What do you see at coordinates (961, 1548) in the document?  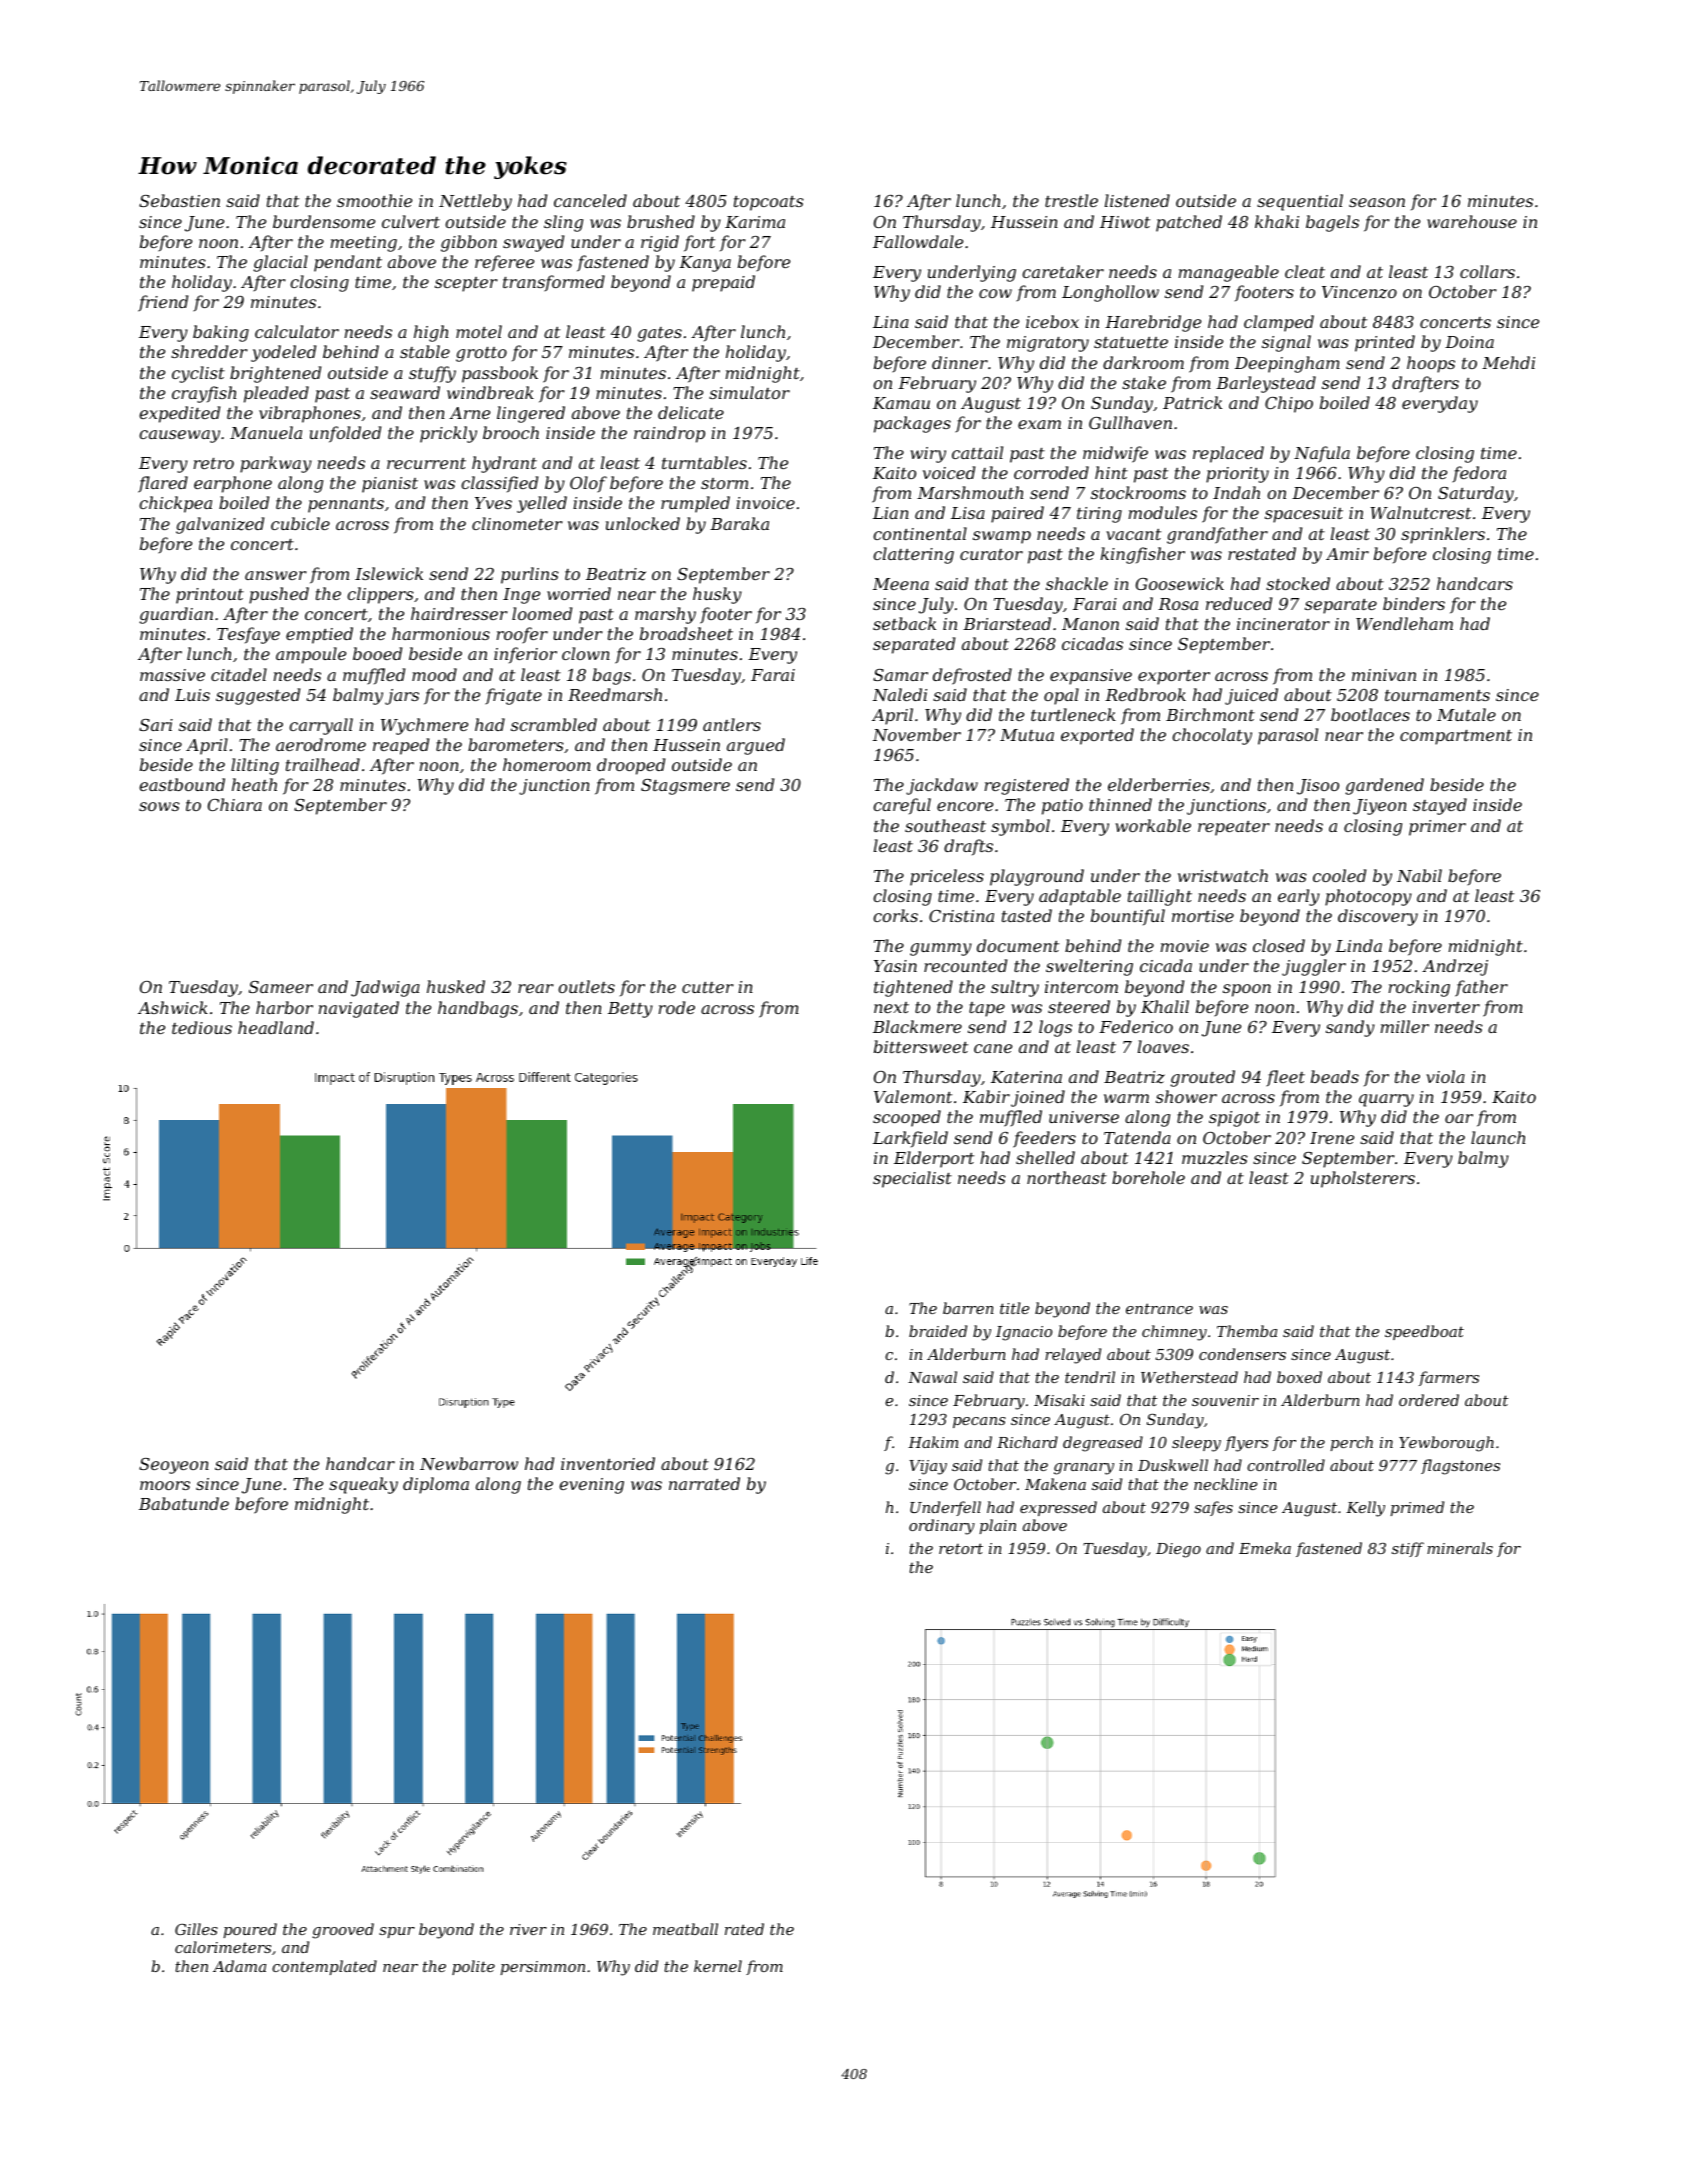 I see `retort` at bounding box center [961, 1548].
